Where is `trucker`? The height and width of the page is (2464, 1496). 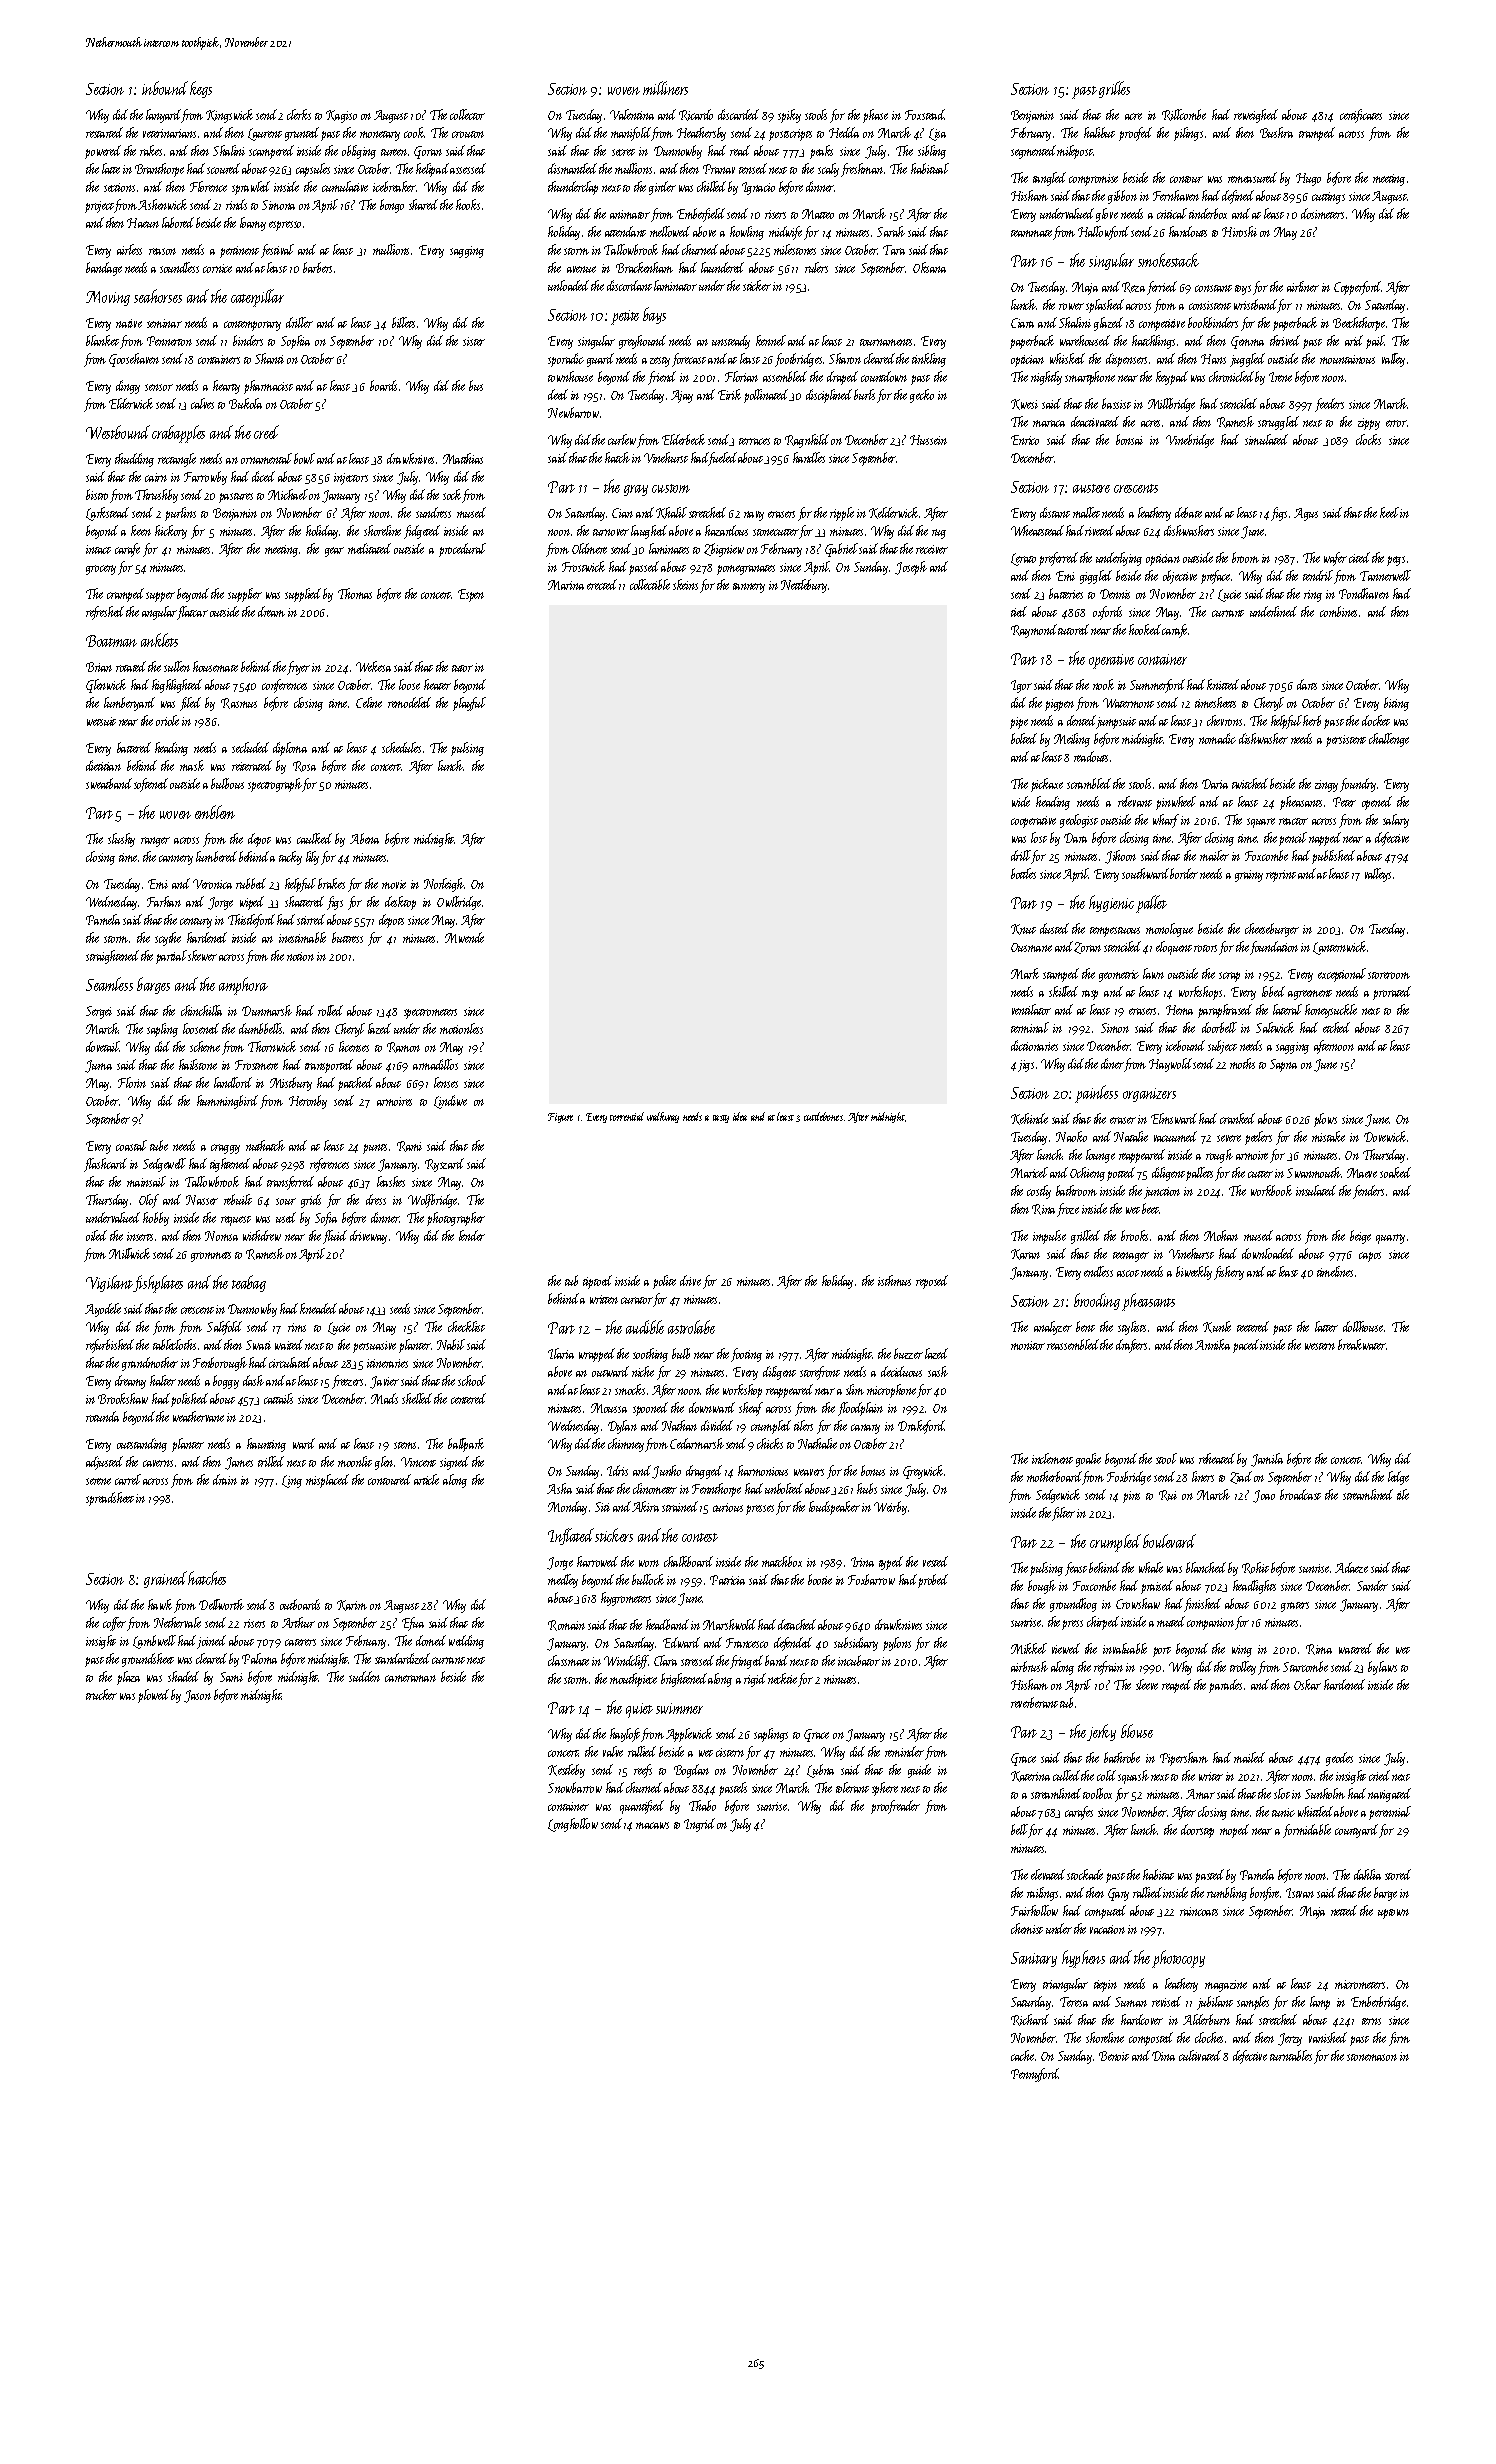
trucker is located at coordinates (101, 1694).
